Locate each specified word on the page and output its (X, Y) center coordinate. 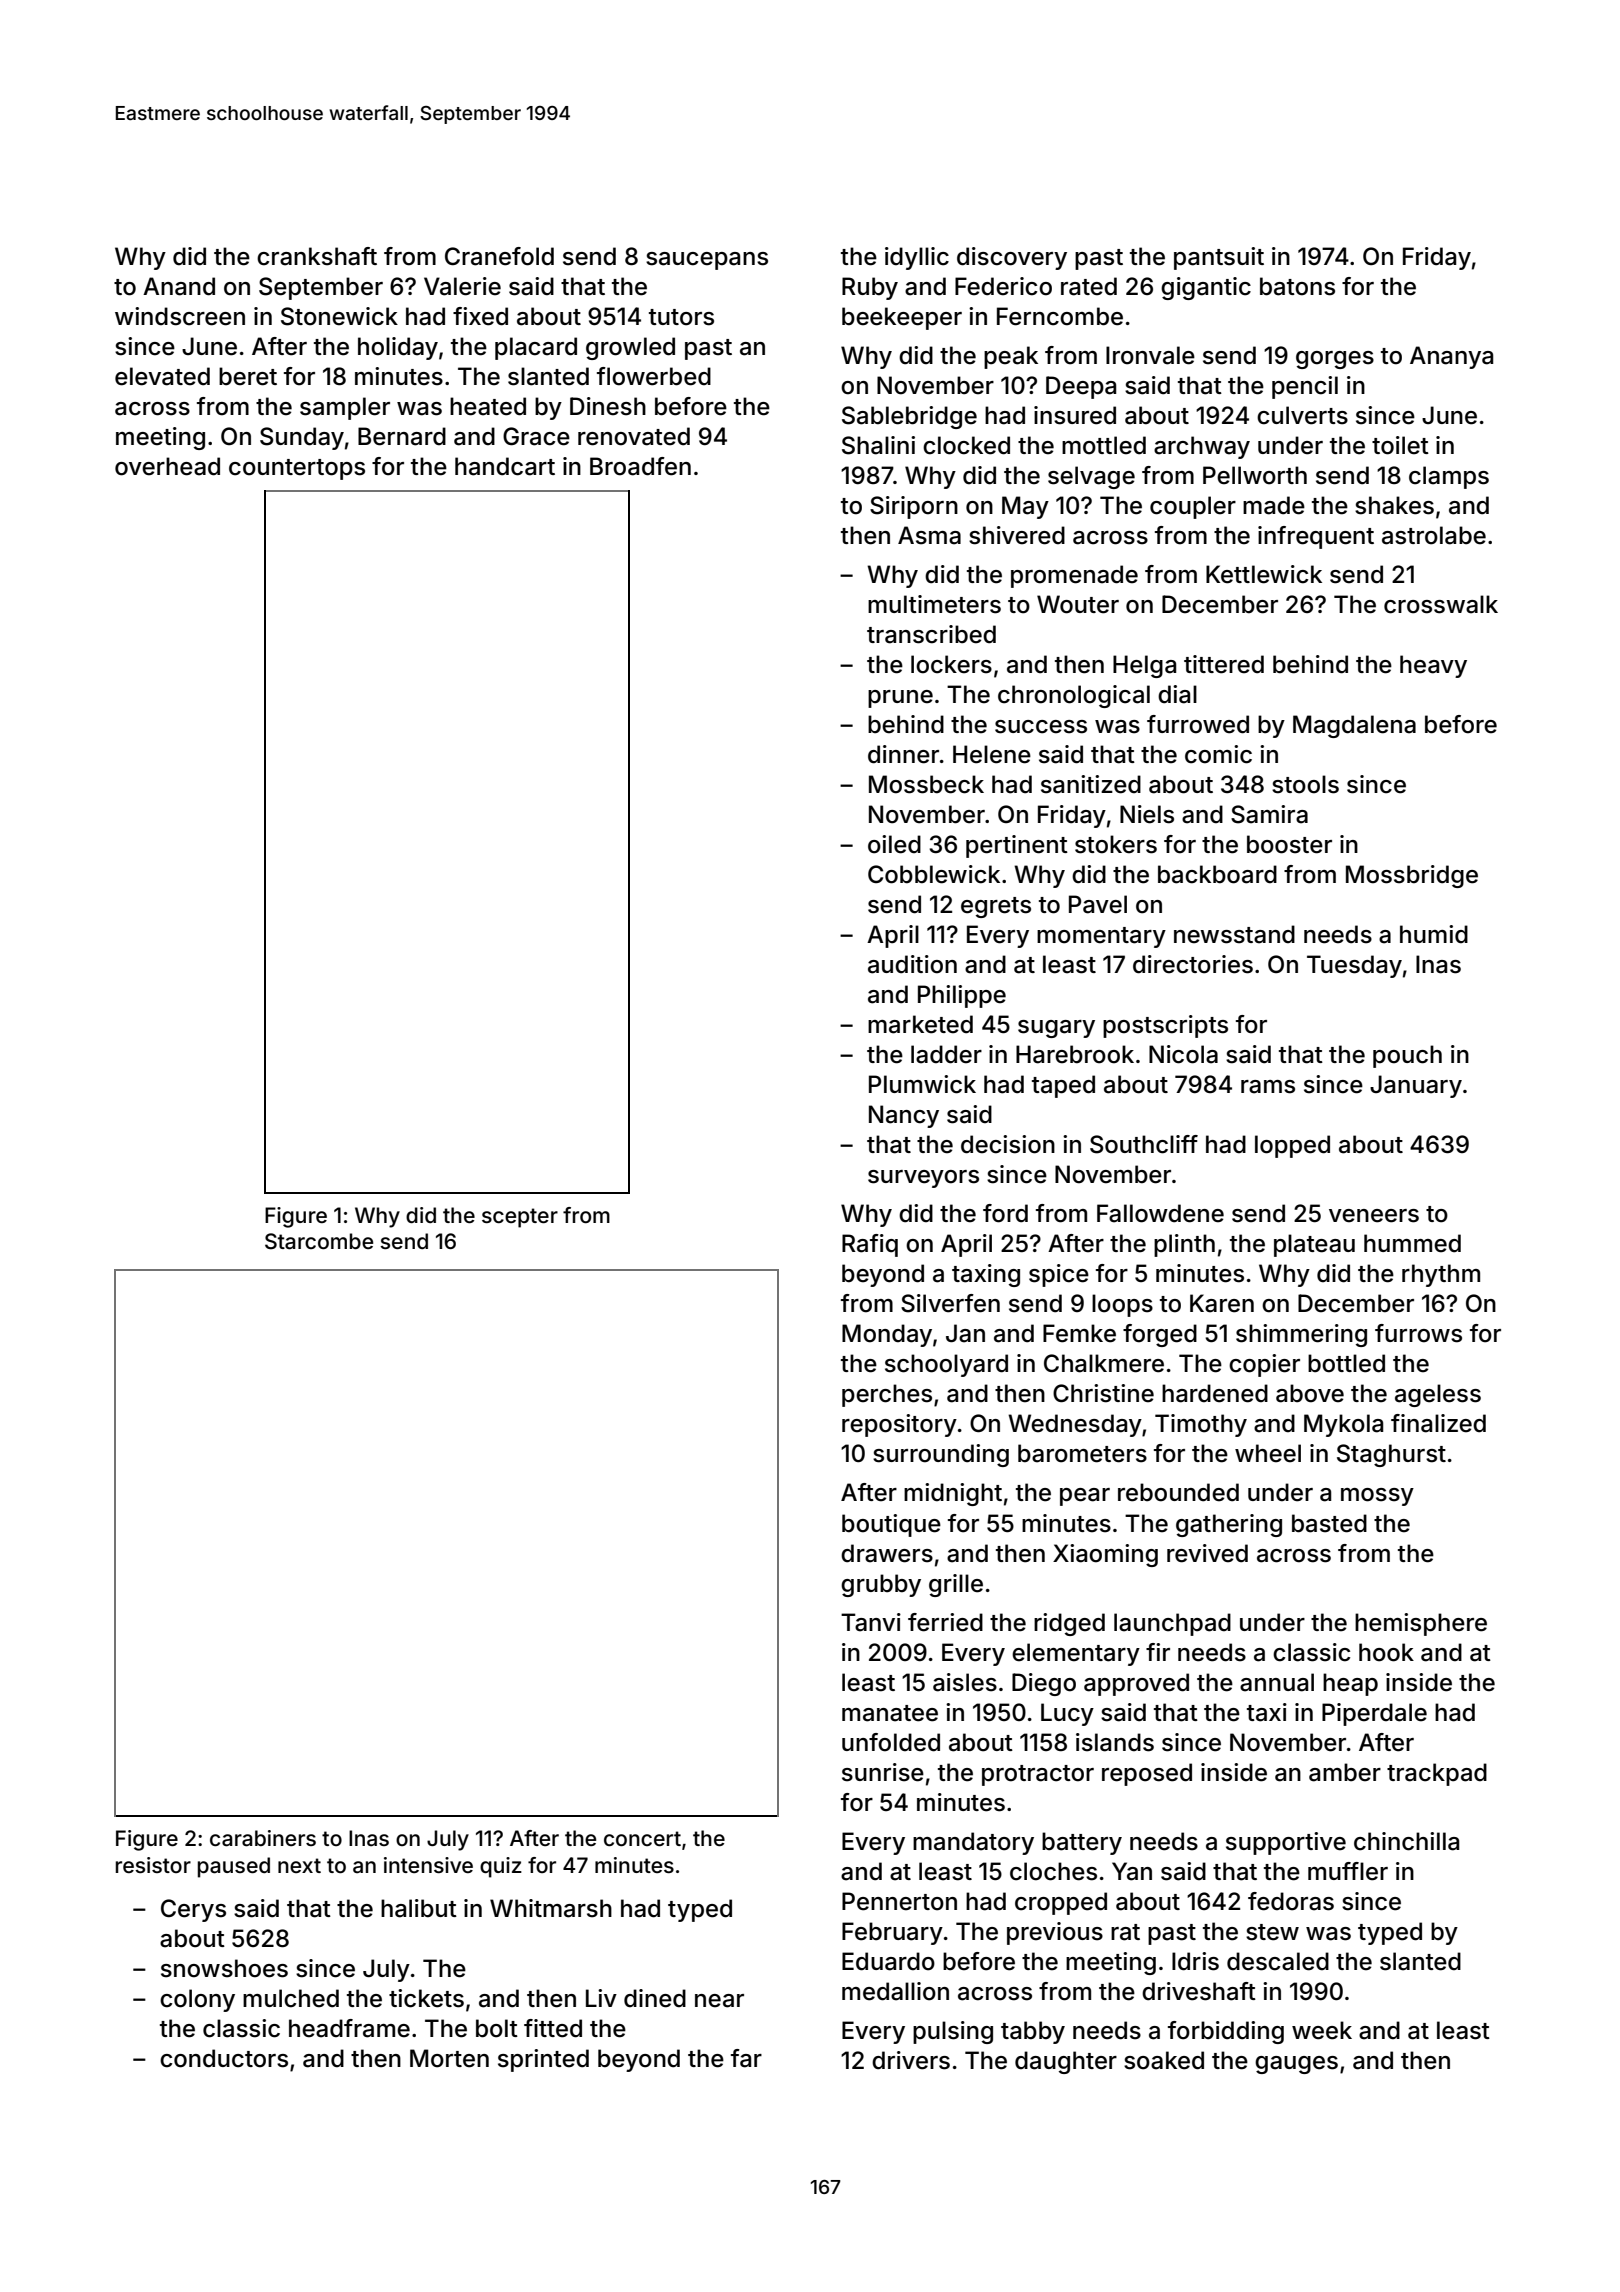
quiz (501, 1867)
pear (1085, 1497)
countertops (297, 469)
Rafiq (870, 1245)
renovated (634, 436)
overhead (167, 466)
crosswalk (1441, 604)
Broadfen (640, 466)
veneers (1374, 1216)
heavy (1433, 666)
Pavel (1098, 904)
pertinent (1017, 846)
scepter (520, 1218)
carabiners (263, 1838)
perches (887, 1395)
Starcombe (319, 1241)
